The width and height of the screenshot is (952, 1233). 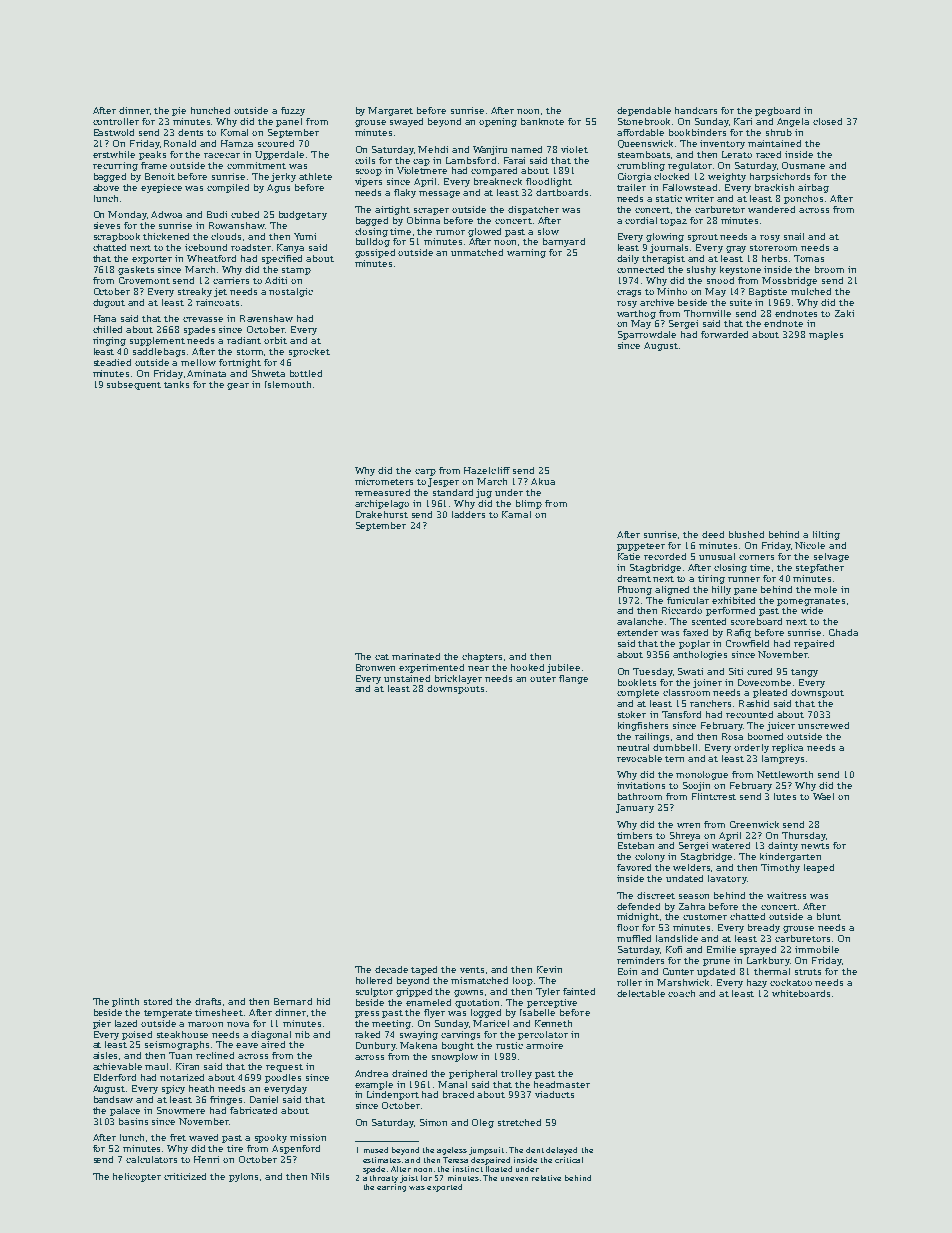 I want to click on marinated, so click(x=416, y=656).
